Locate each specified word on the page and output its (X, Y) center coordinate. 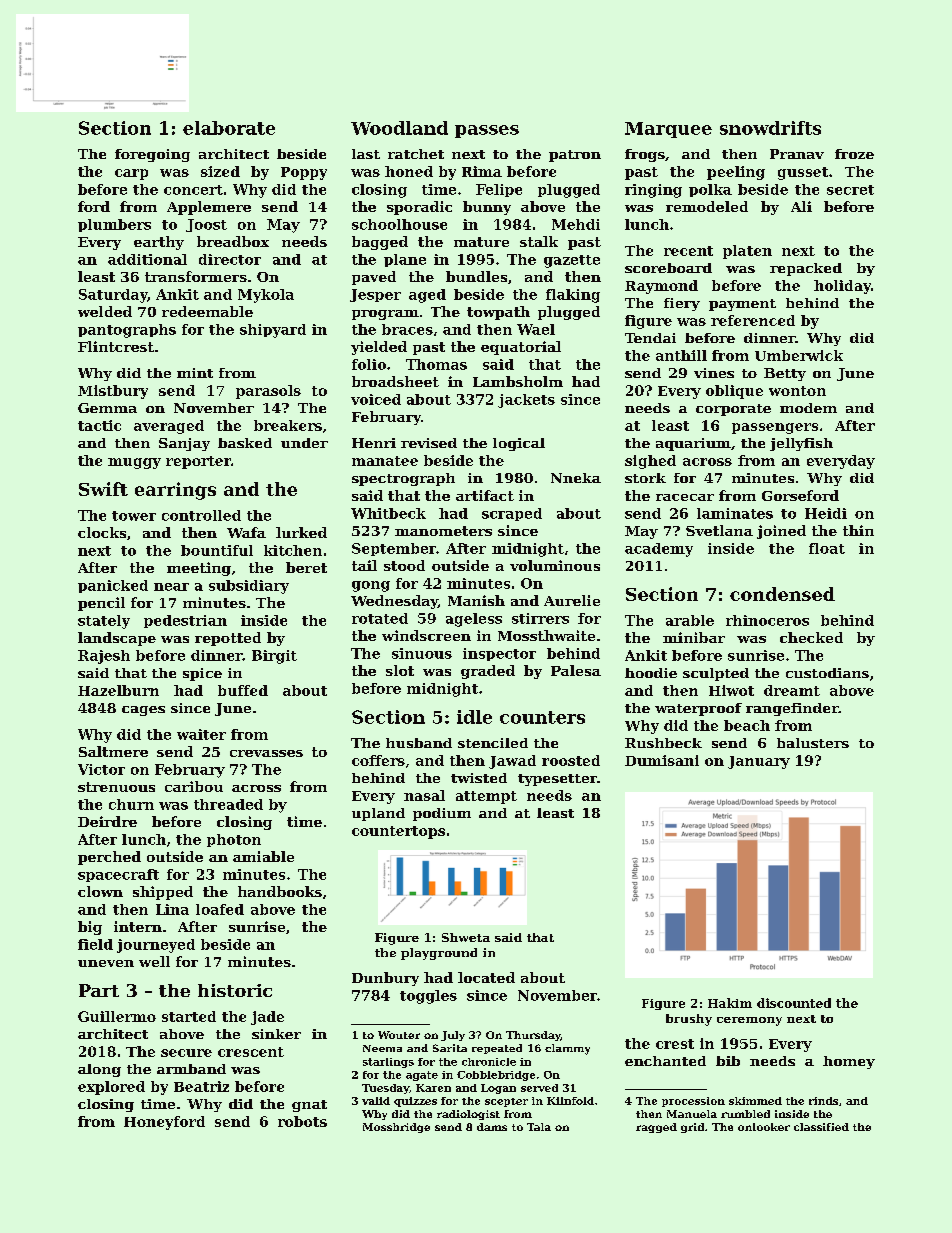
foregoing (152, 155)
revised (429, 443)
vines (714, 373)
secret (850, 190)
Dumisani (662, 760)
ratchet (416, 154)
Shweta (466, 937)
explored (111, 1088)
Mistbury (113, 392)
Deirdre (107, 821)
